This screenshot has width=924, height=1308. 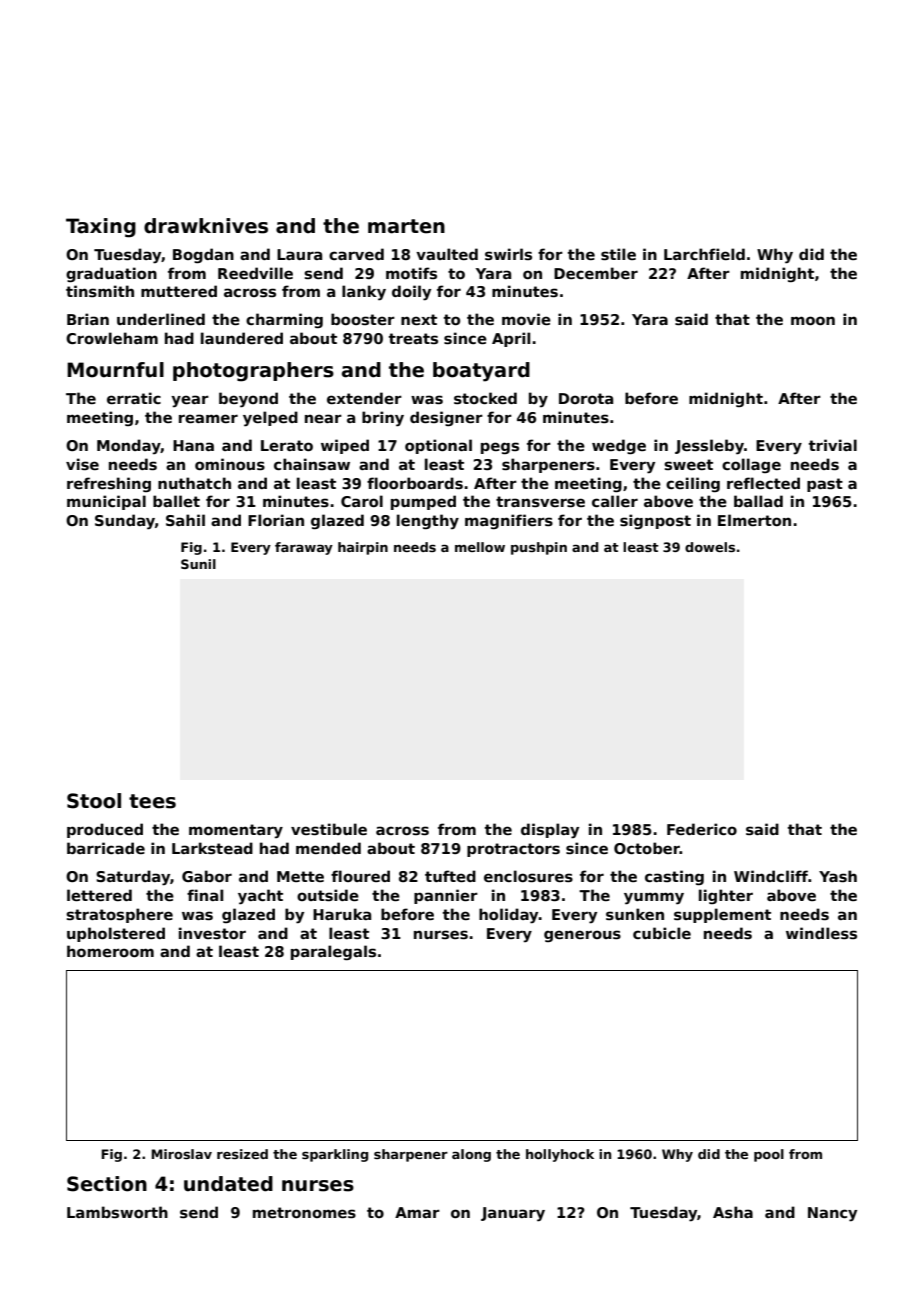 What do you see at coordinates (364, 293) in the screenshot?
I see `lanky` at bounding box center [364, 293].
